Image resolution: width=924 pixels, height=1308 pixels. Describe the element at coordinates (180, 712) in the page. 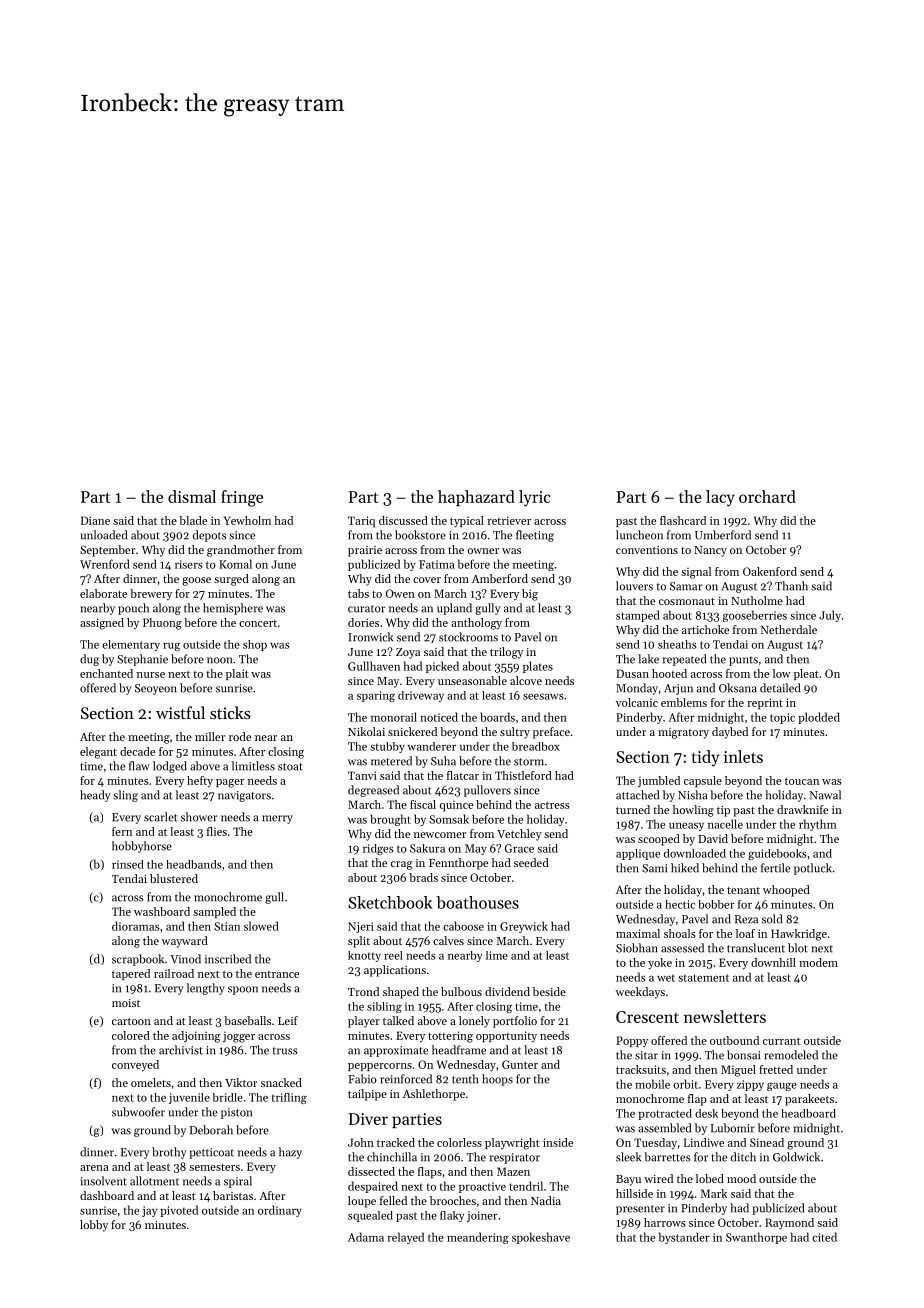

I see `wistful` at that location.
